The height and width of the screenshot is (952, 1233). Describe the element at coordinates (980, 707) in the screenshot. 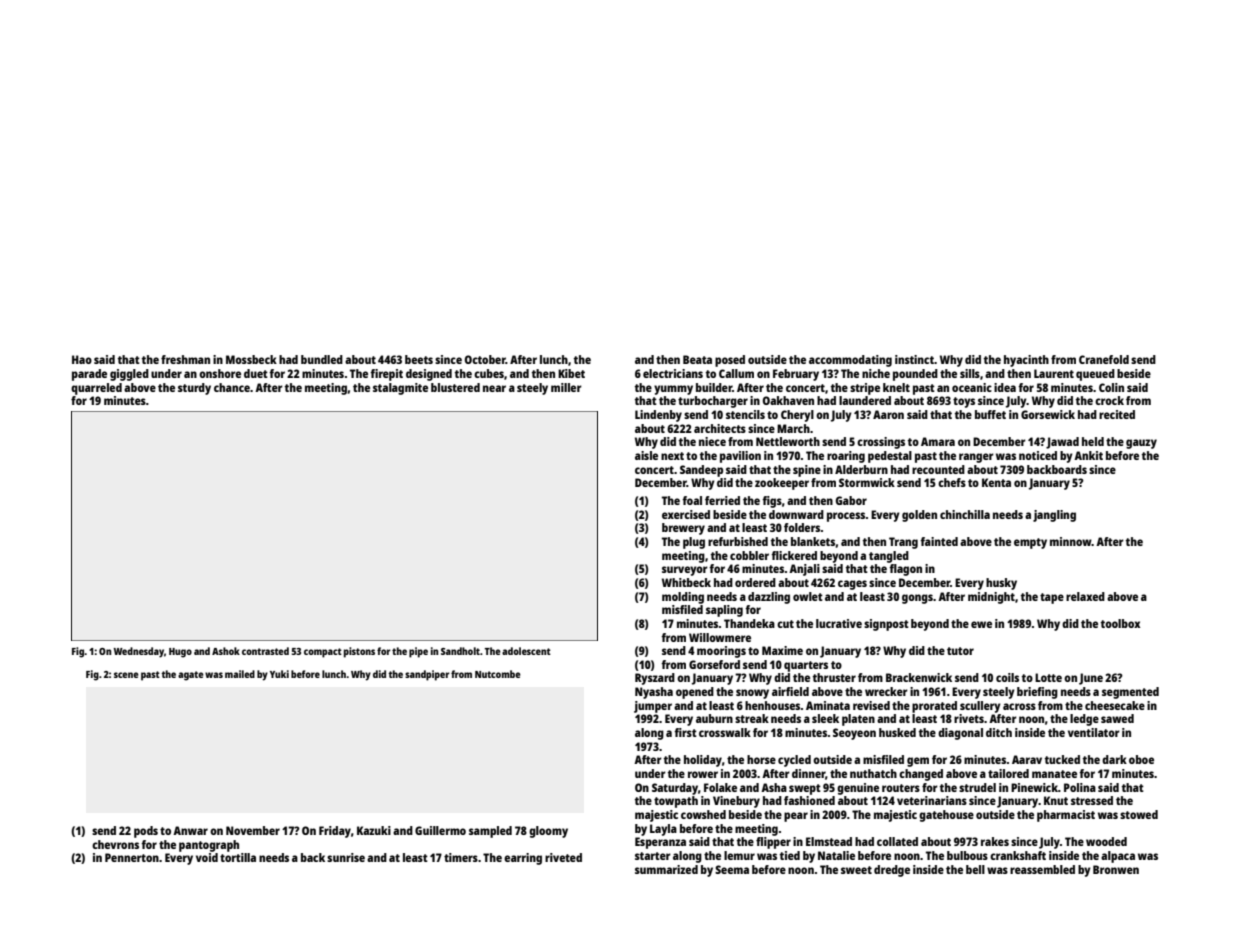

I see `scullery` at that location.
